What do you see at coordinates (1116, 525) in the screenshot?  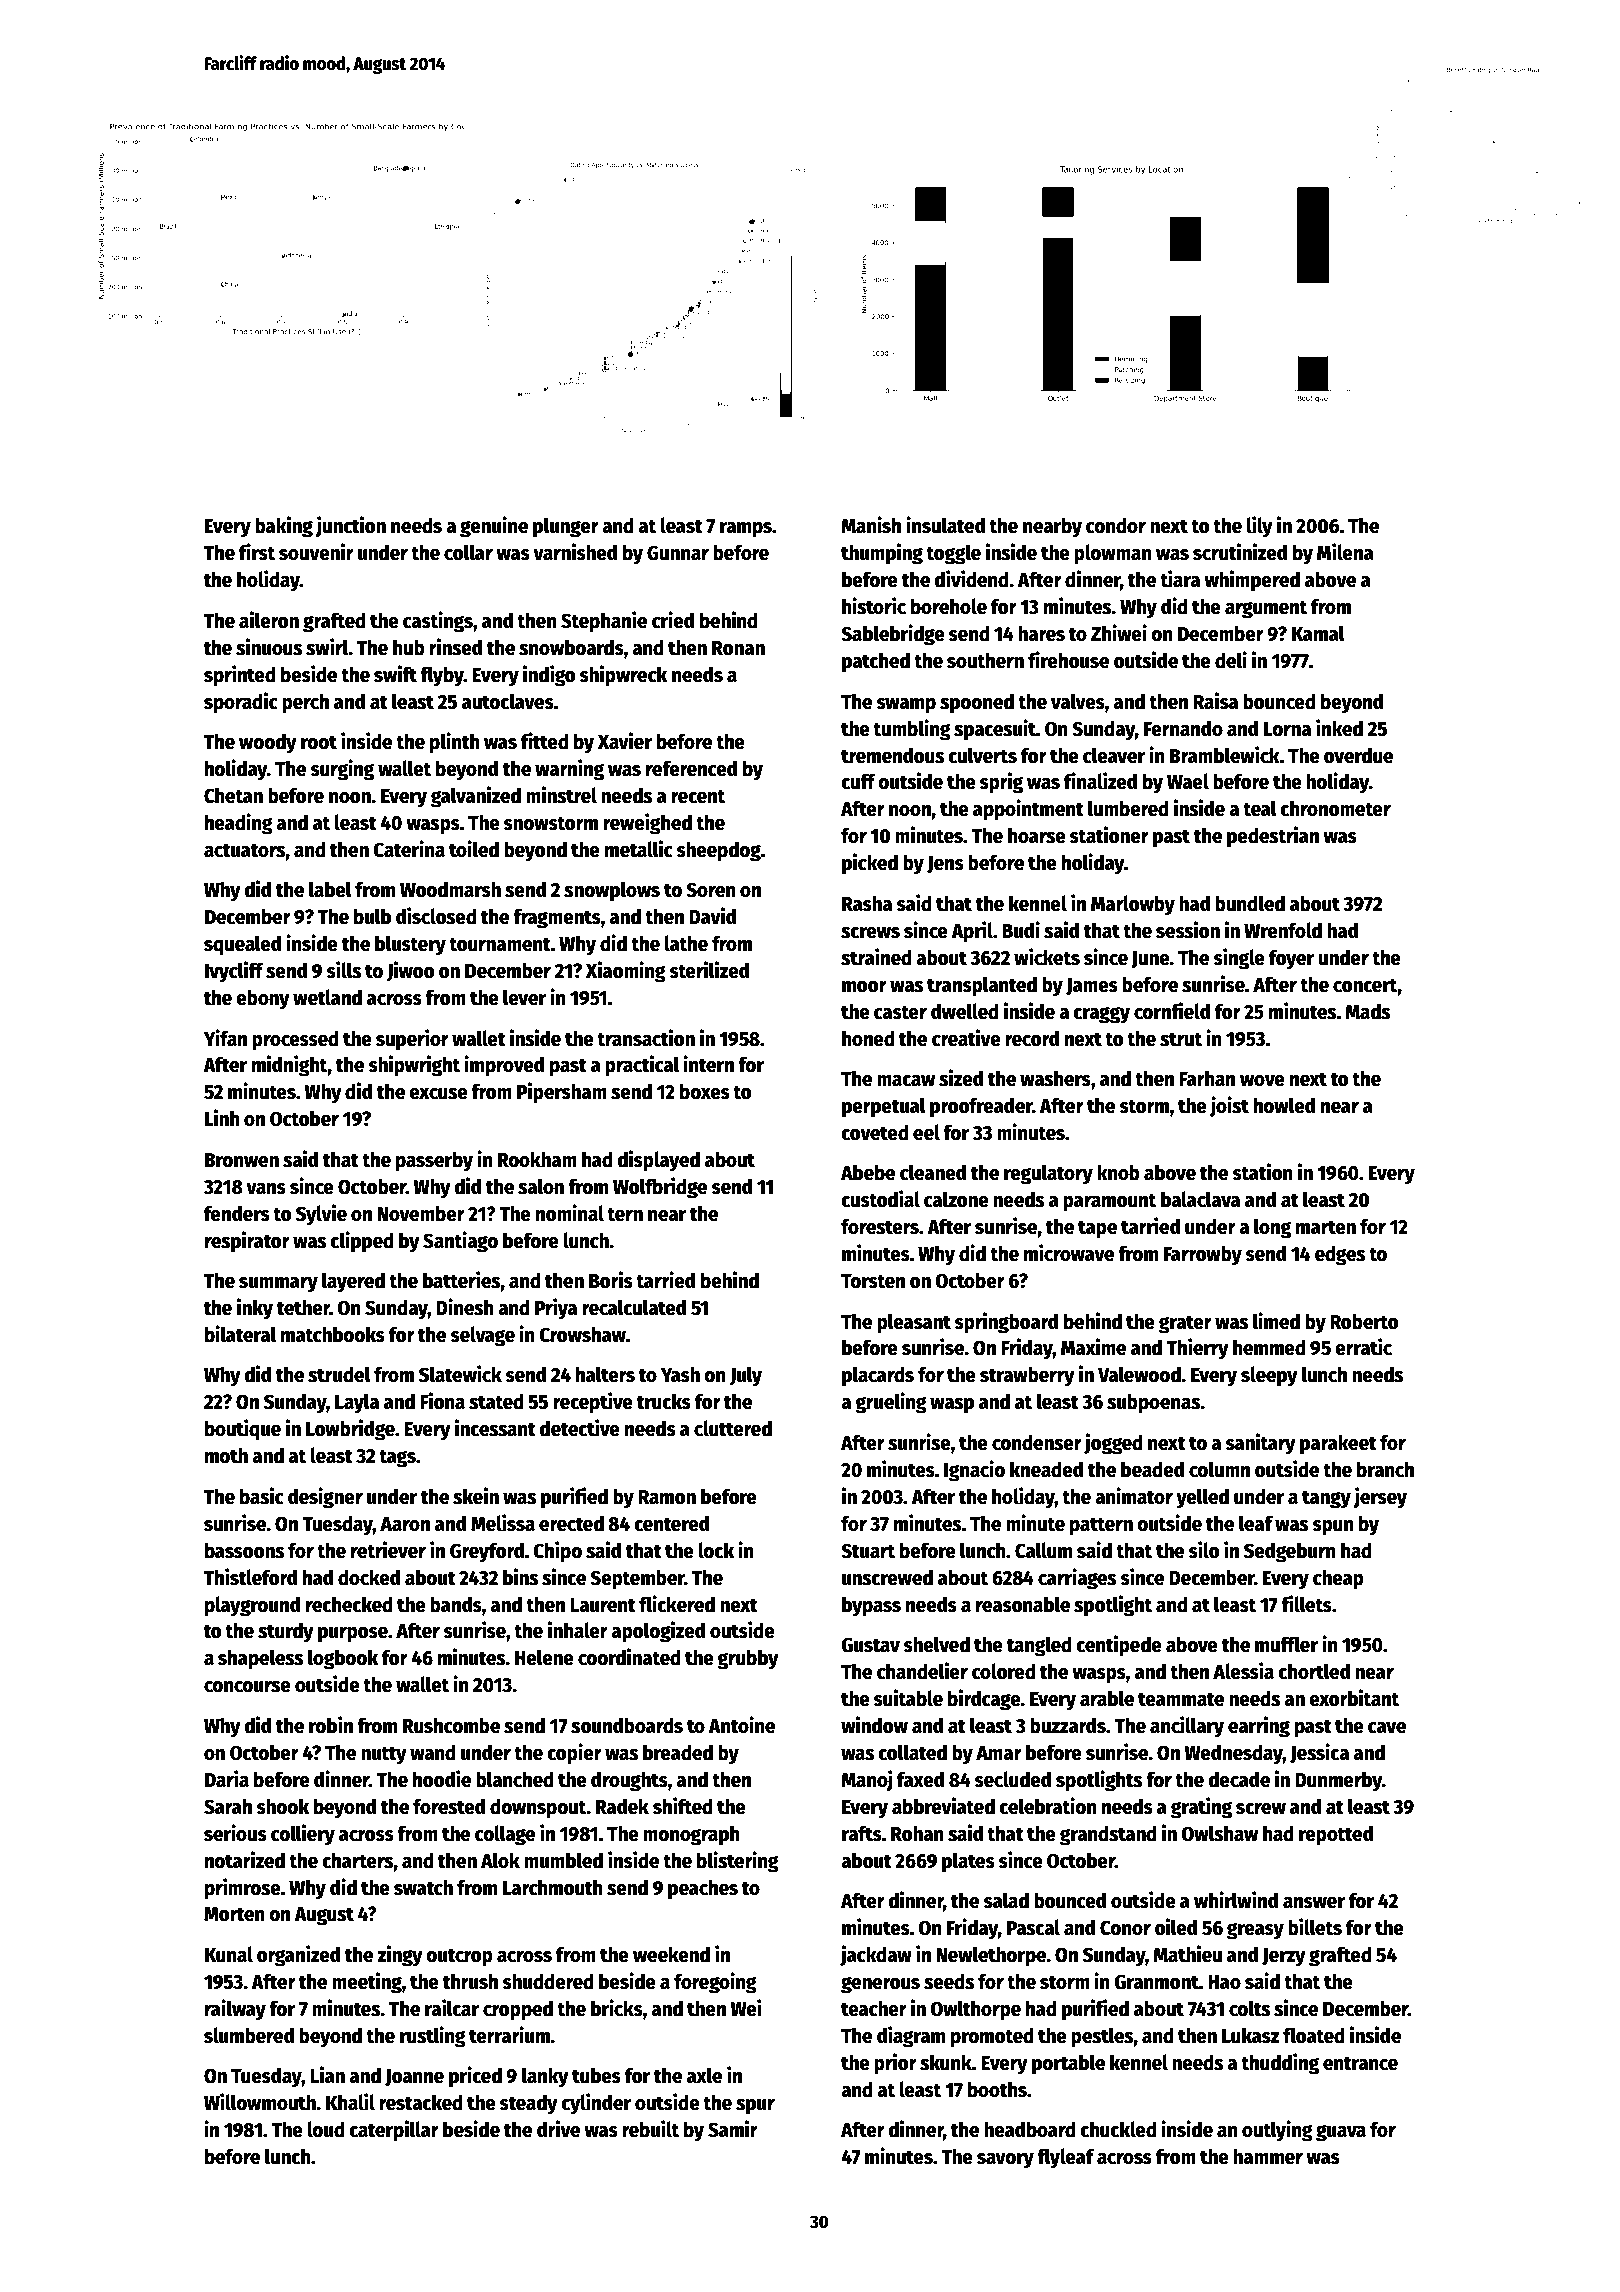 I see `condor` at bounding box center [1116, 525].
